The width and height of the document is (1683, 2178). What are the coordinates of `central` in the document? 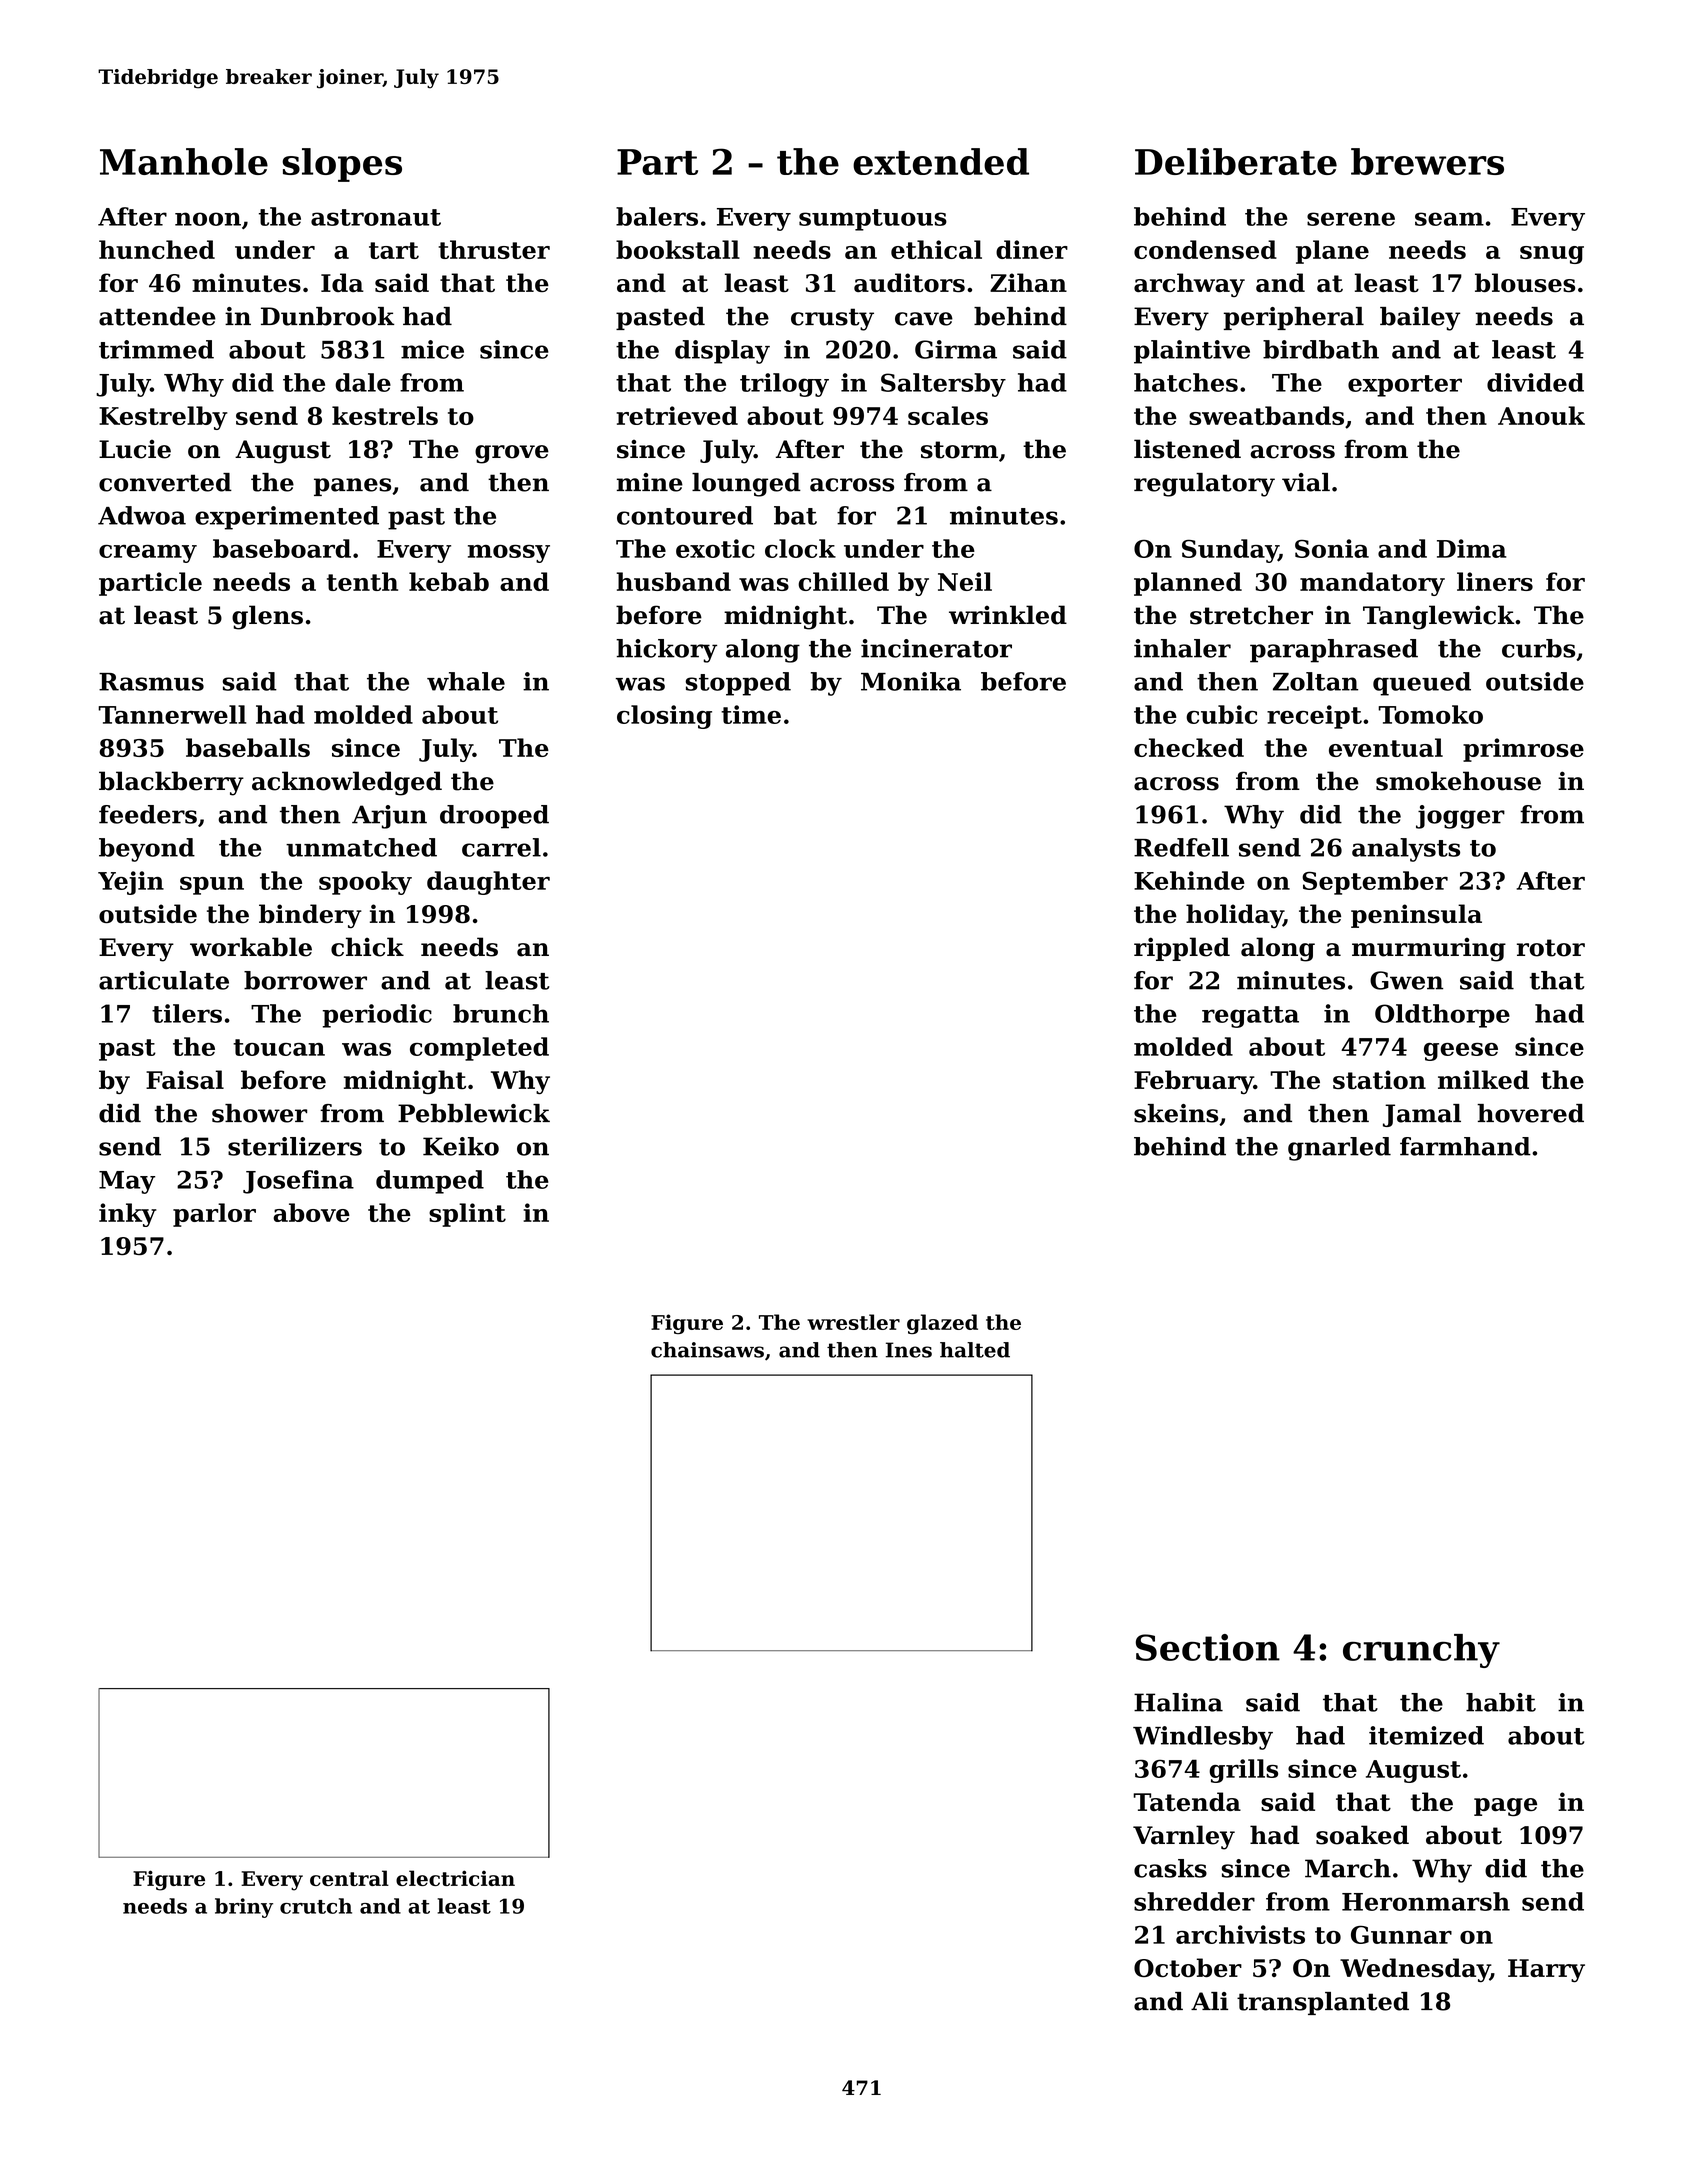 It's located at (349, 1878).
